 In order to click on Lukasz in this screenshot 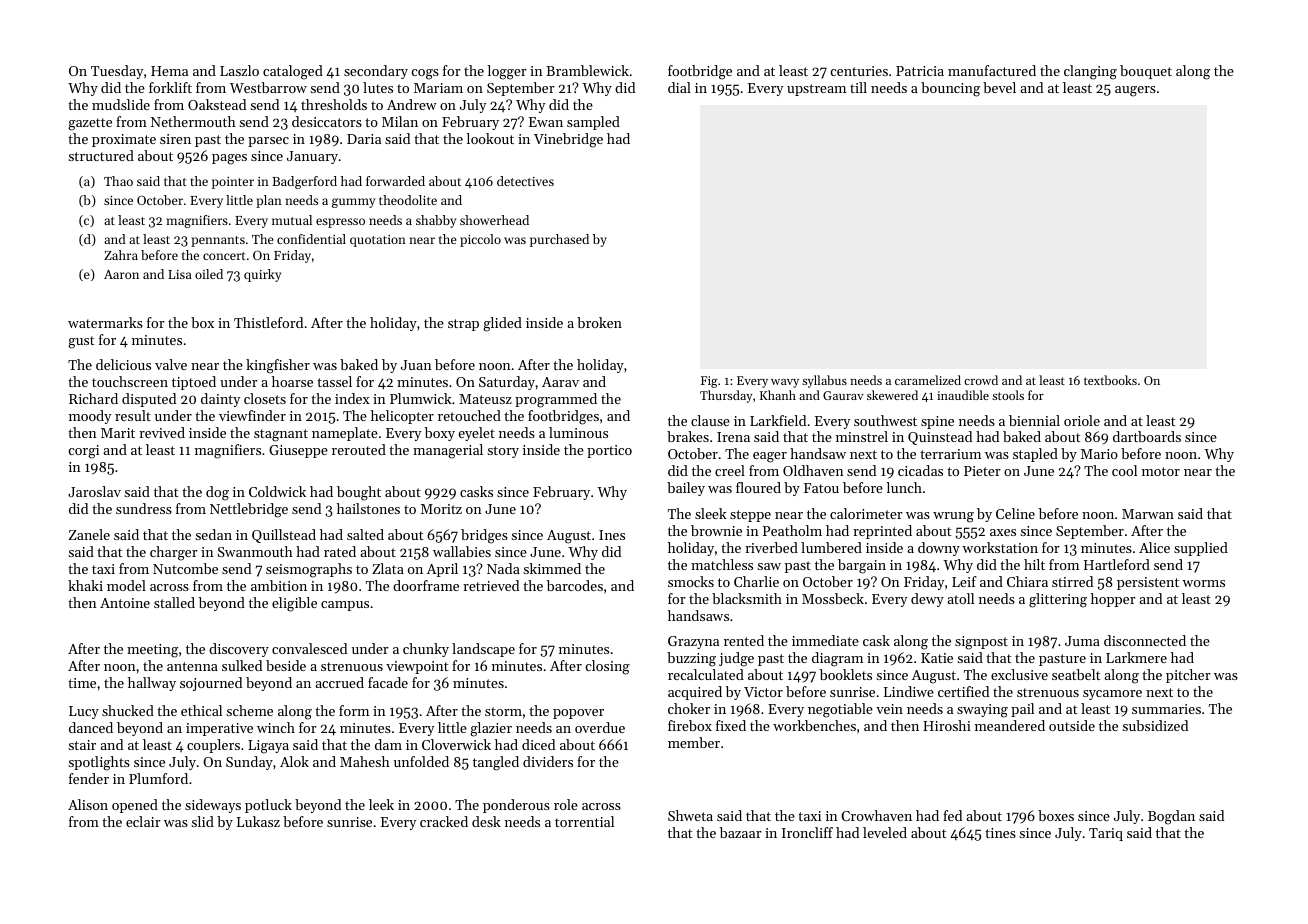, I will do `click(258, 821)`.
